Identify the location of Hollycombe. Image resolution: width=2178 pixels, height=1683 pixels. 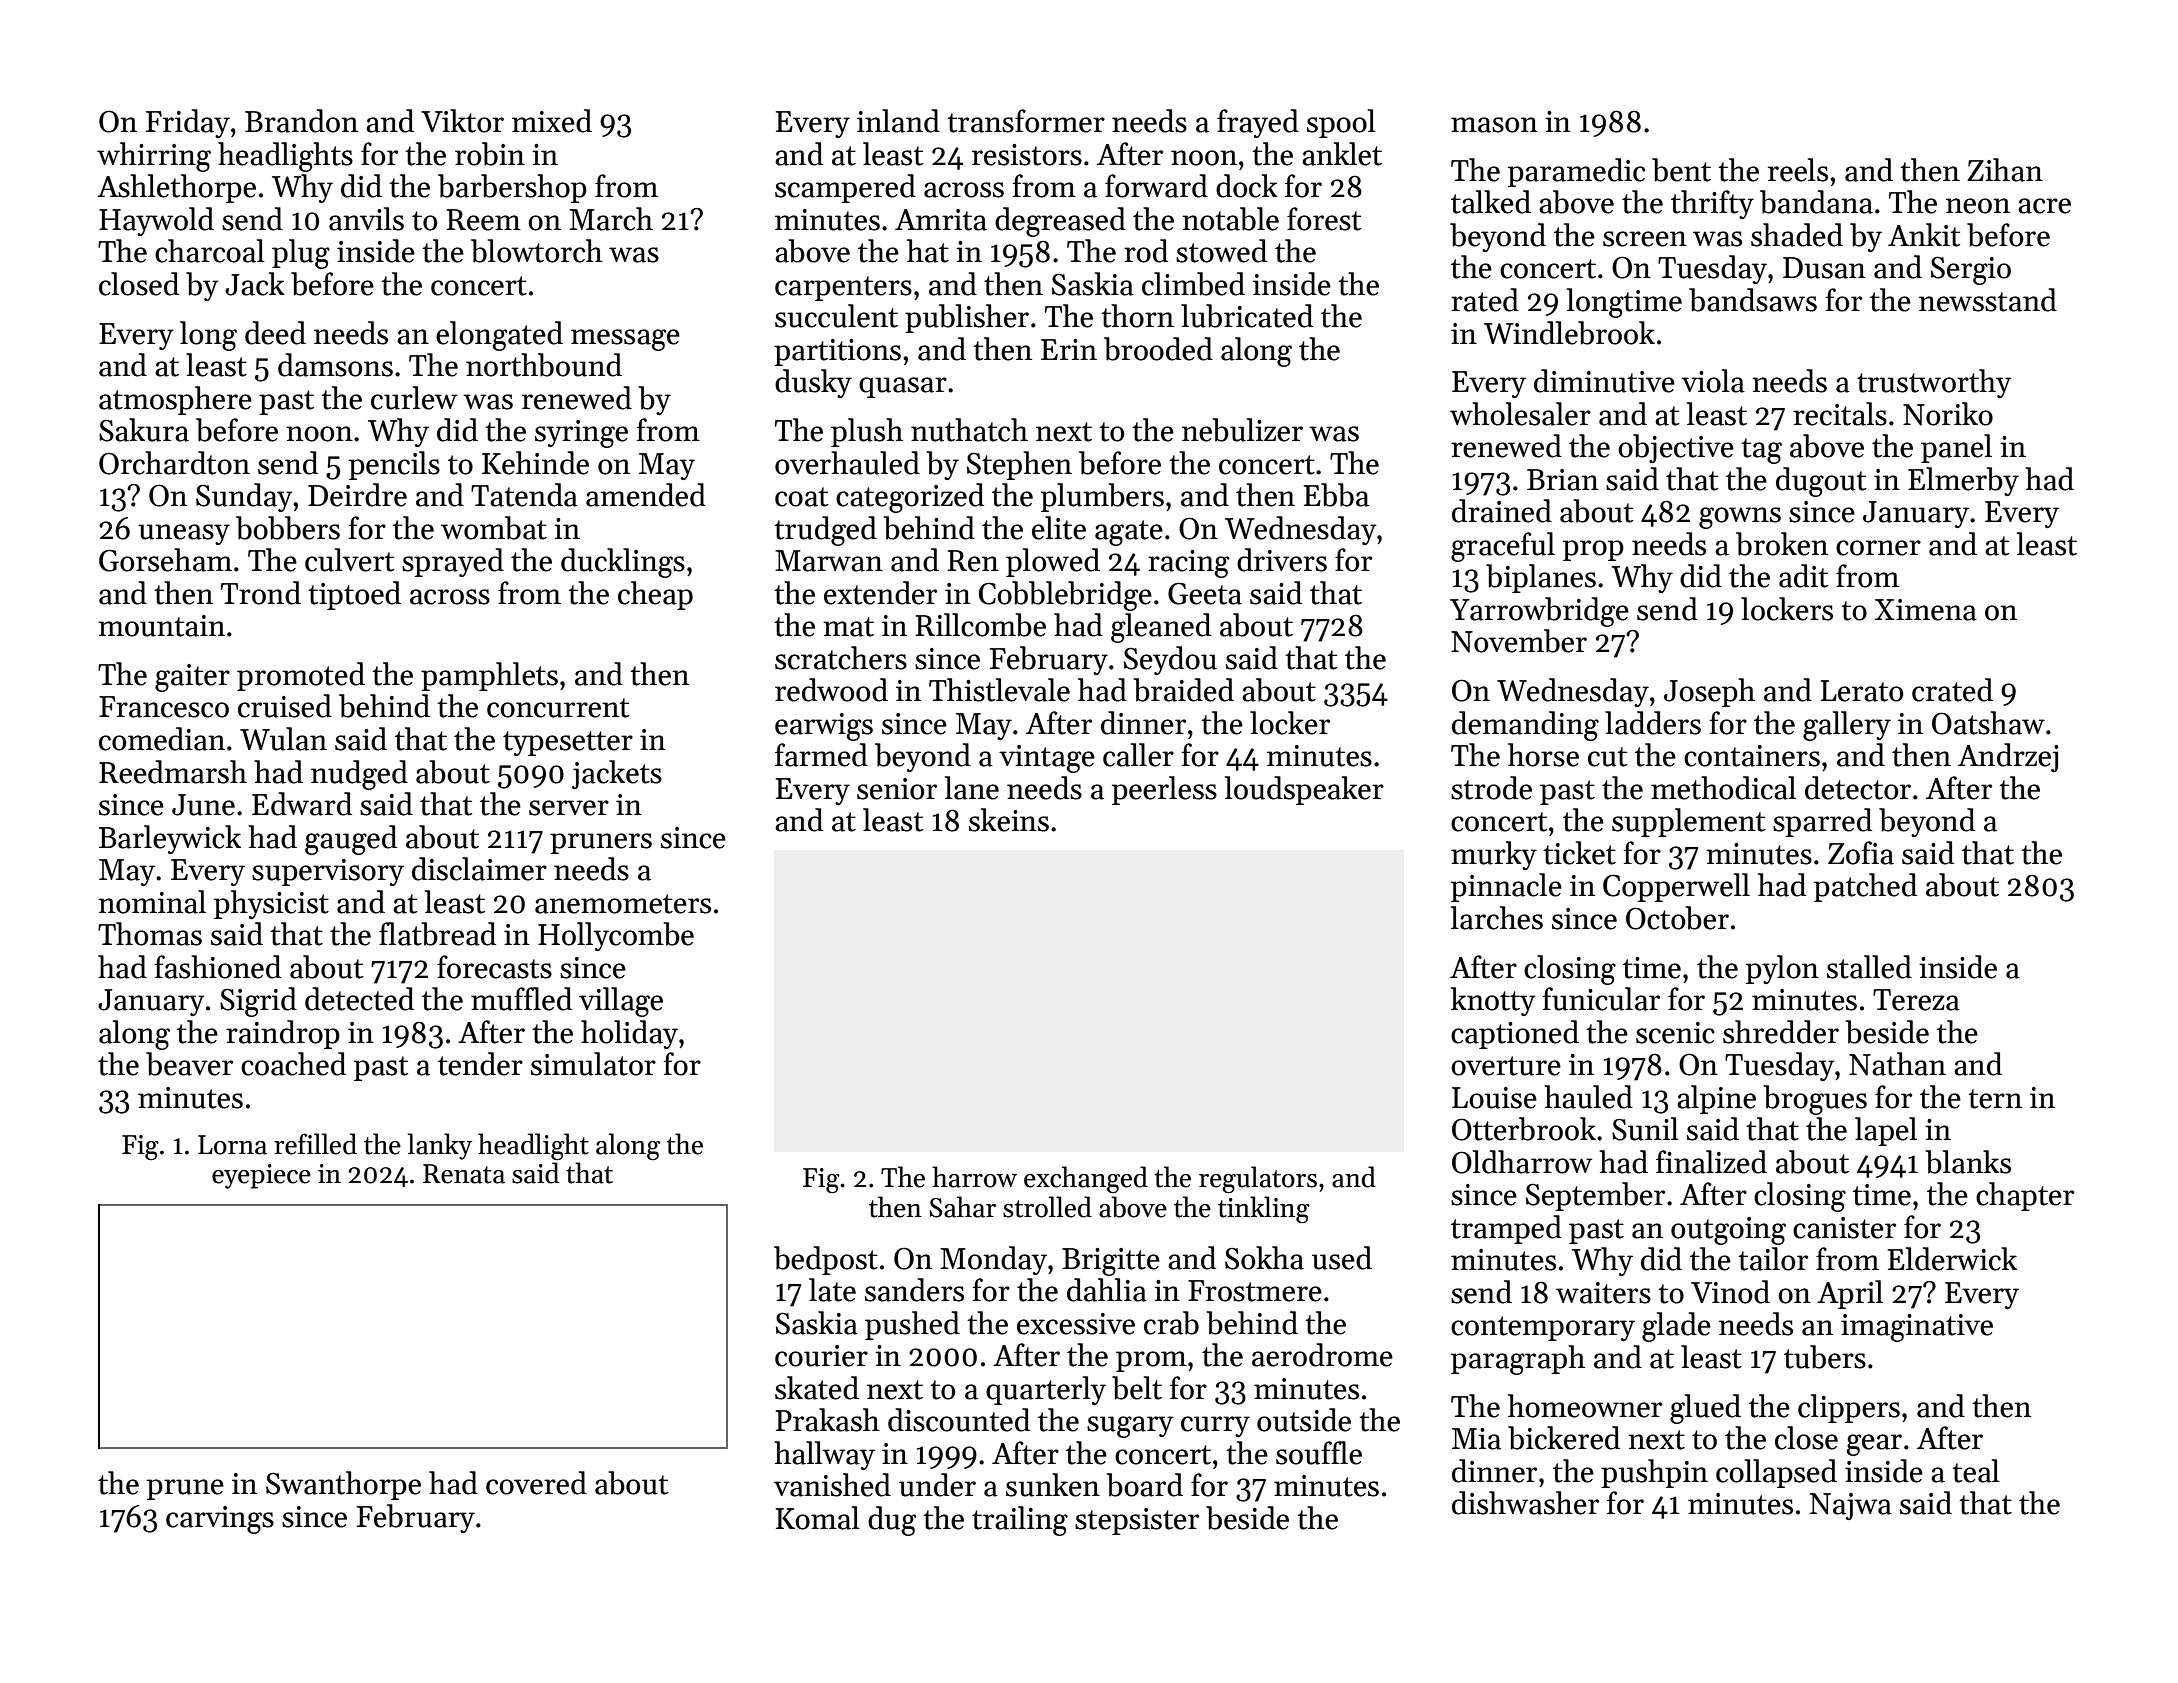
(616, 936).
